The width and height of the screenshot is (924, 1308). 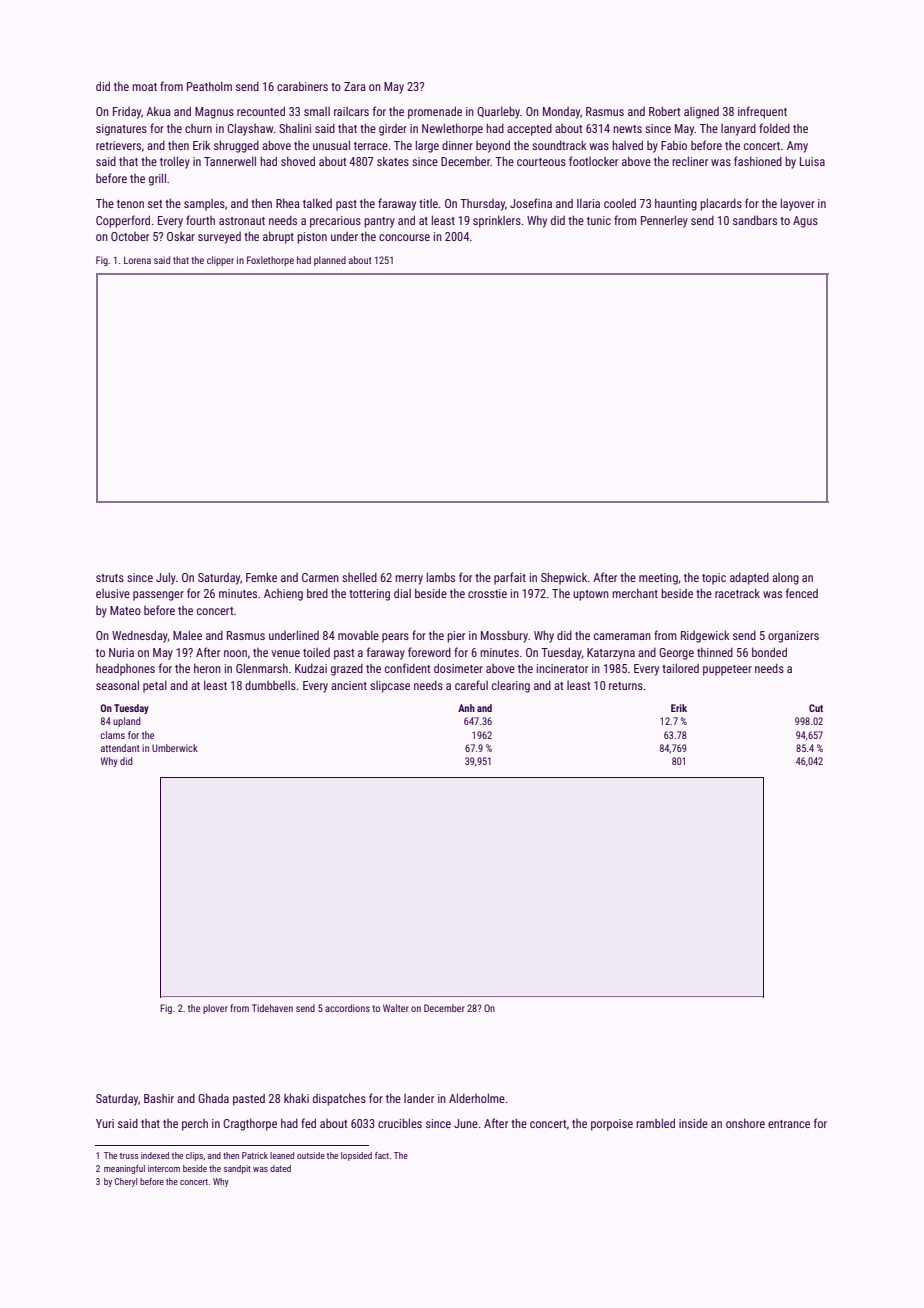 I want to click on plover, so click(x=215, y=1009).
